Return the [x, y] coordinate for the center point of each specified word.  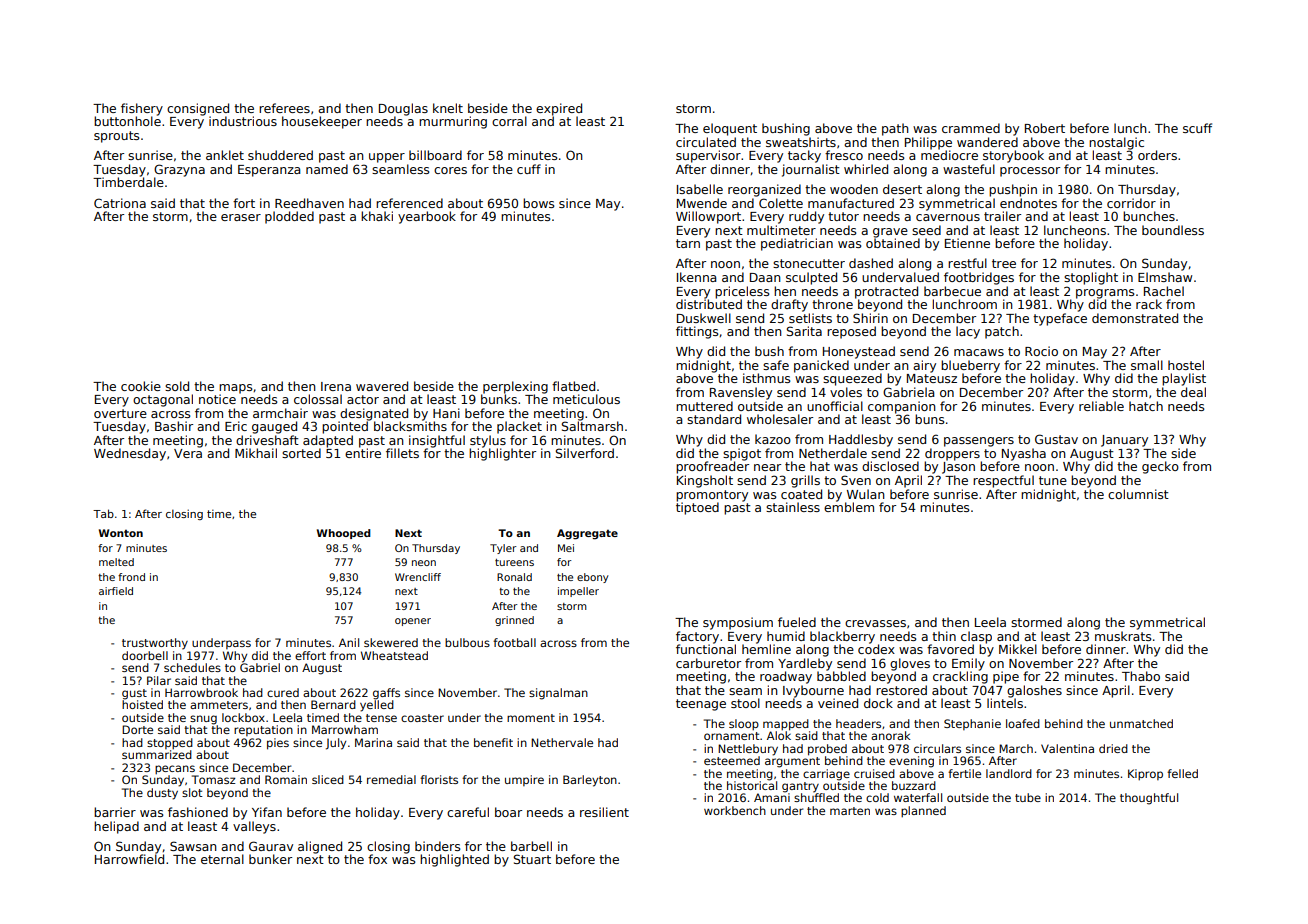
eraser [241, 217]
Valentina [1067, 748]
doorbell [145, 655]
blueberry [970, 366]
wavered [382, 386]
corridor [1131, 203]
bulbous [467, 642]
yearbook [427, 217]
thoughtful [1149, 799]
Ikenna [696, 277]
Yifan [267, 812]
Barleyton [590, 781]
